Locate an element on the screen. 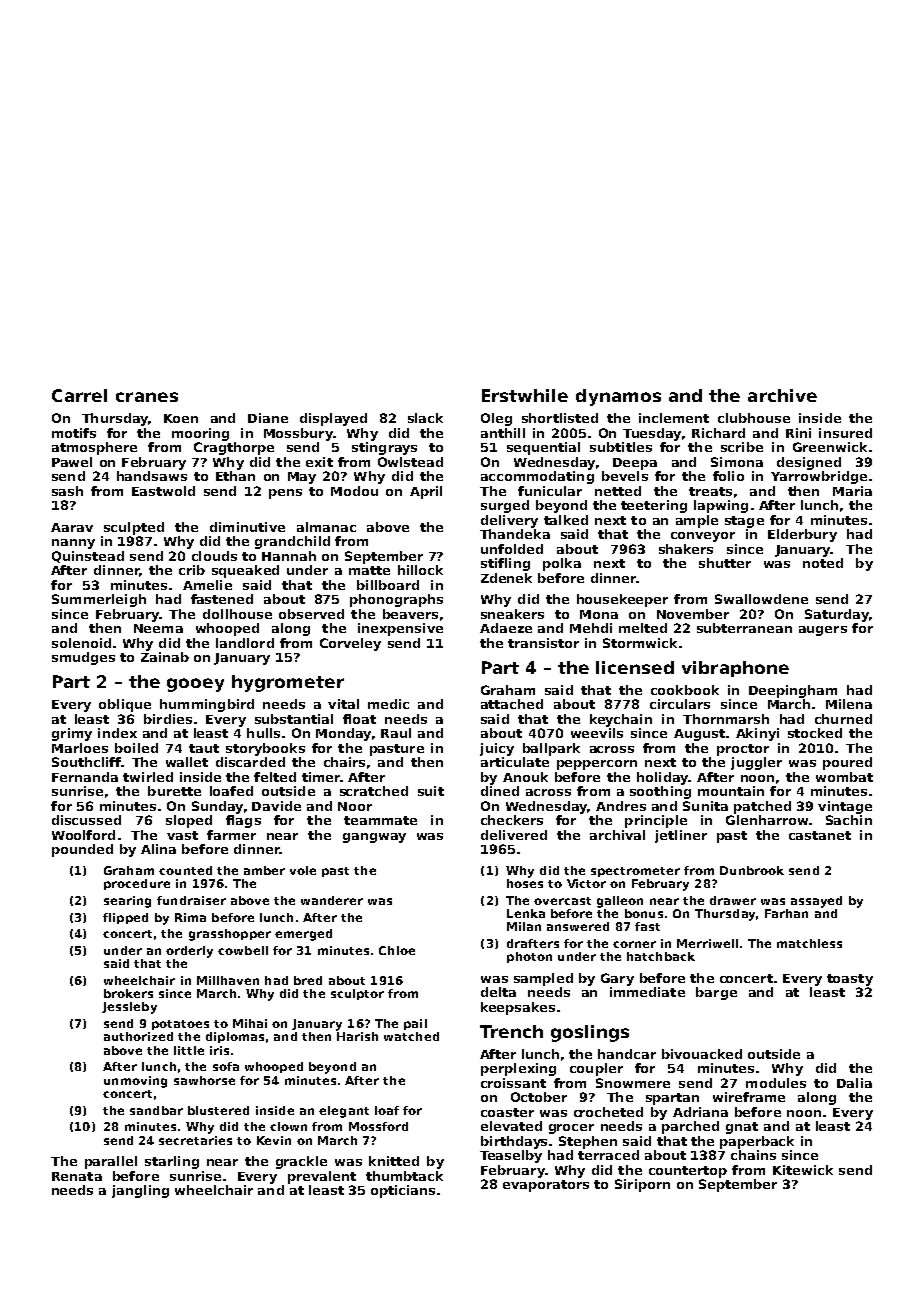  Milena is located at coordinates (849, 704).
